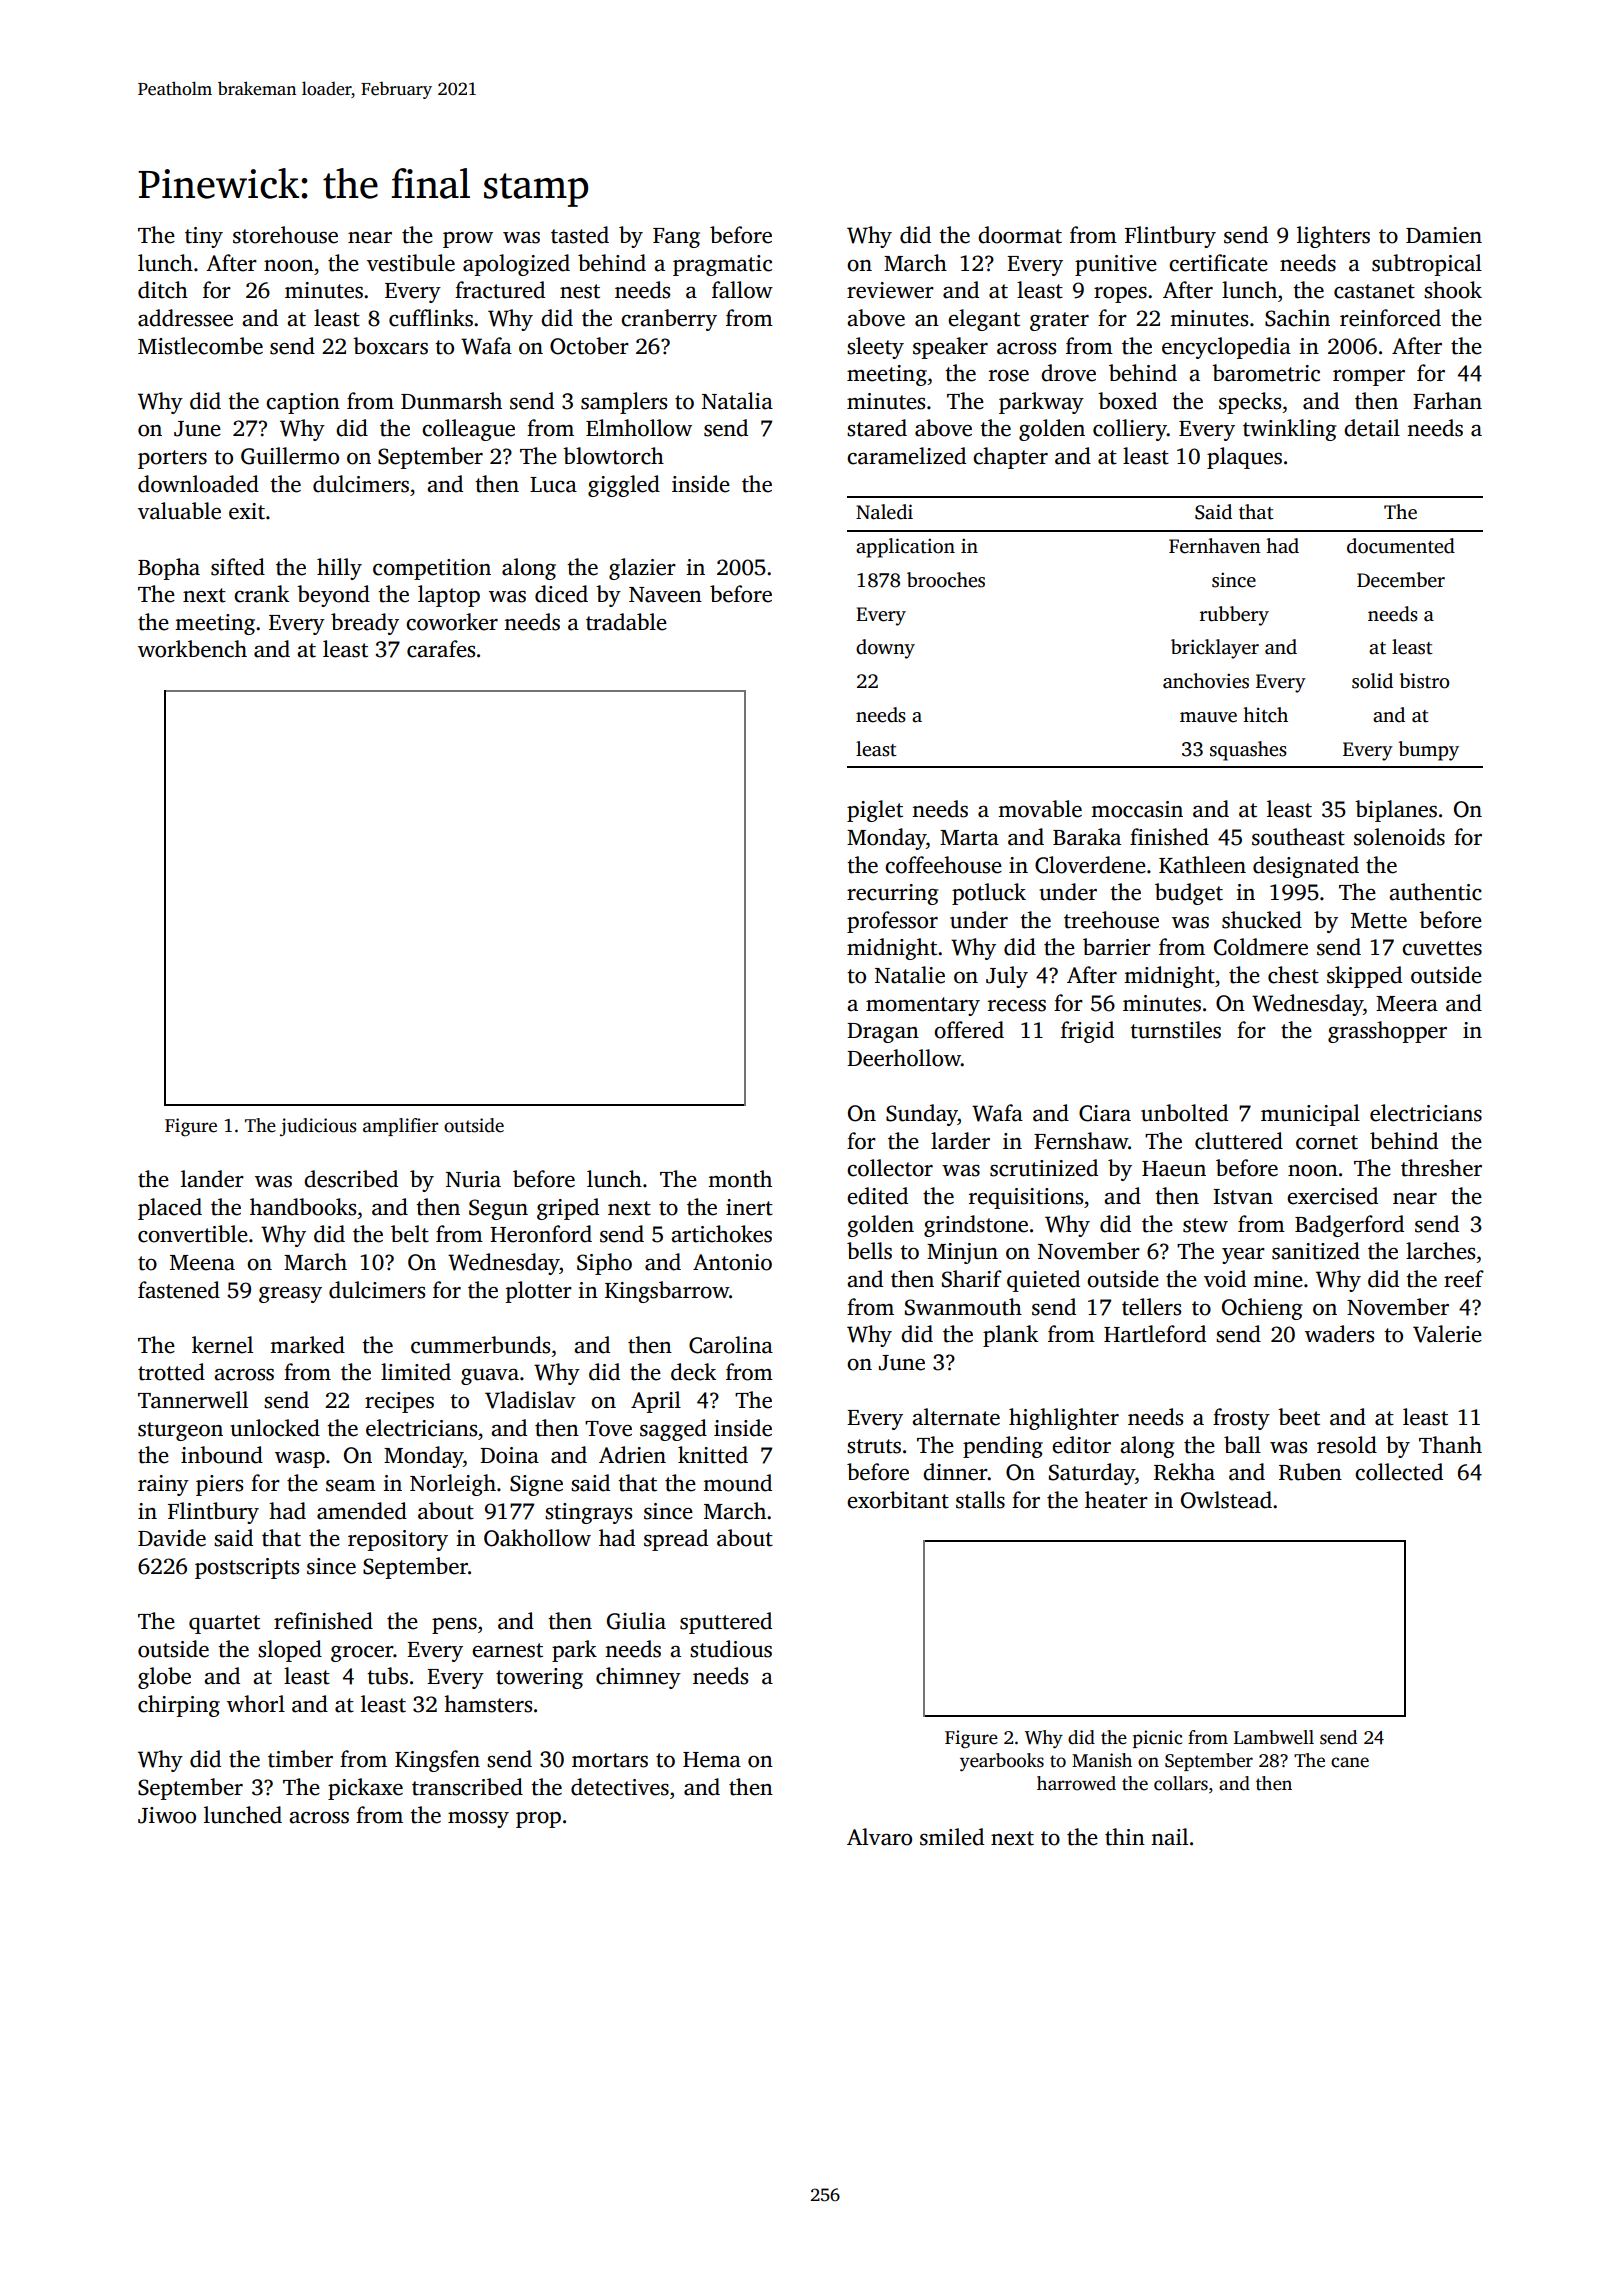  Describe the element at coordinates (1333, 237) in the screenshot. I see `lighters` at that location.
